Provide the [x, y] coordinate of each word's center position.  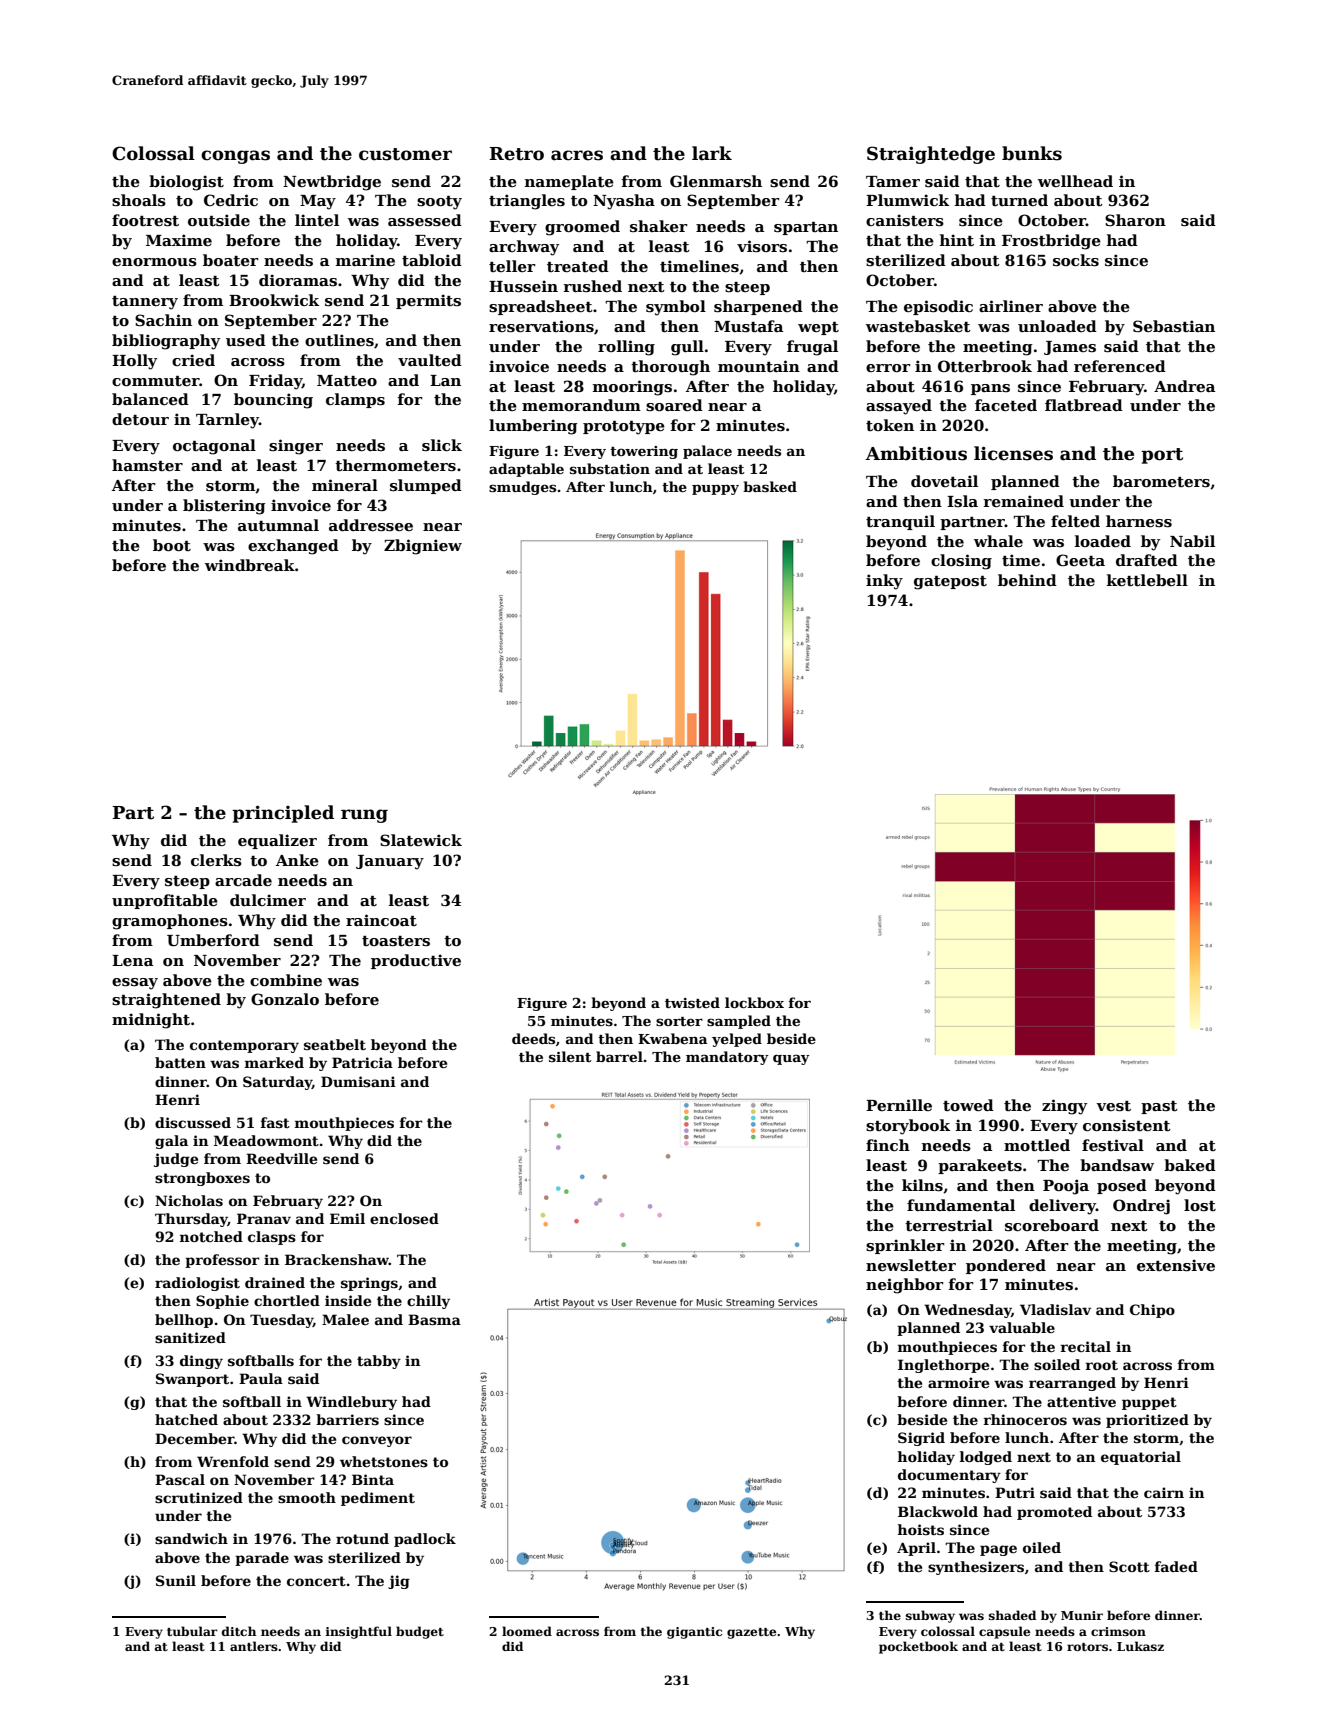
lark [712, 153]
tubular [192, 1631]
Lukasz [1140, 1646]
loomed [527, 1631]
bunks [1032, 153]
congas [235, 157]
